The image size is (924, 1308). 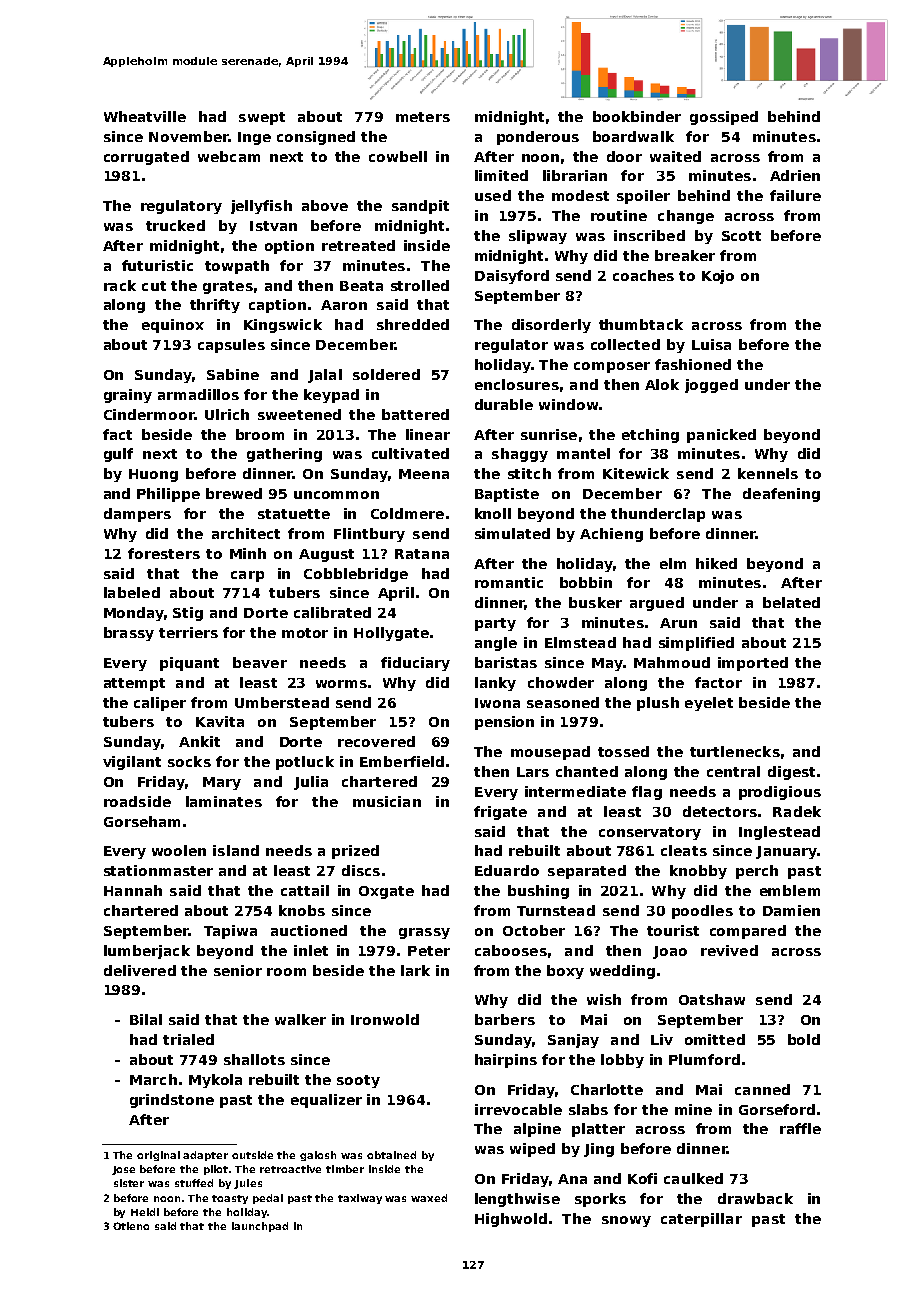 I want to click on slipway, so click(x=538, y=237).
